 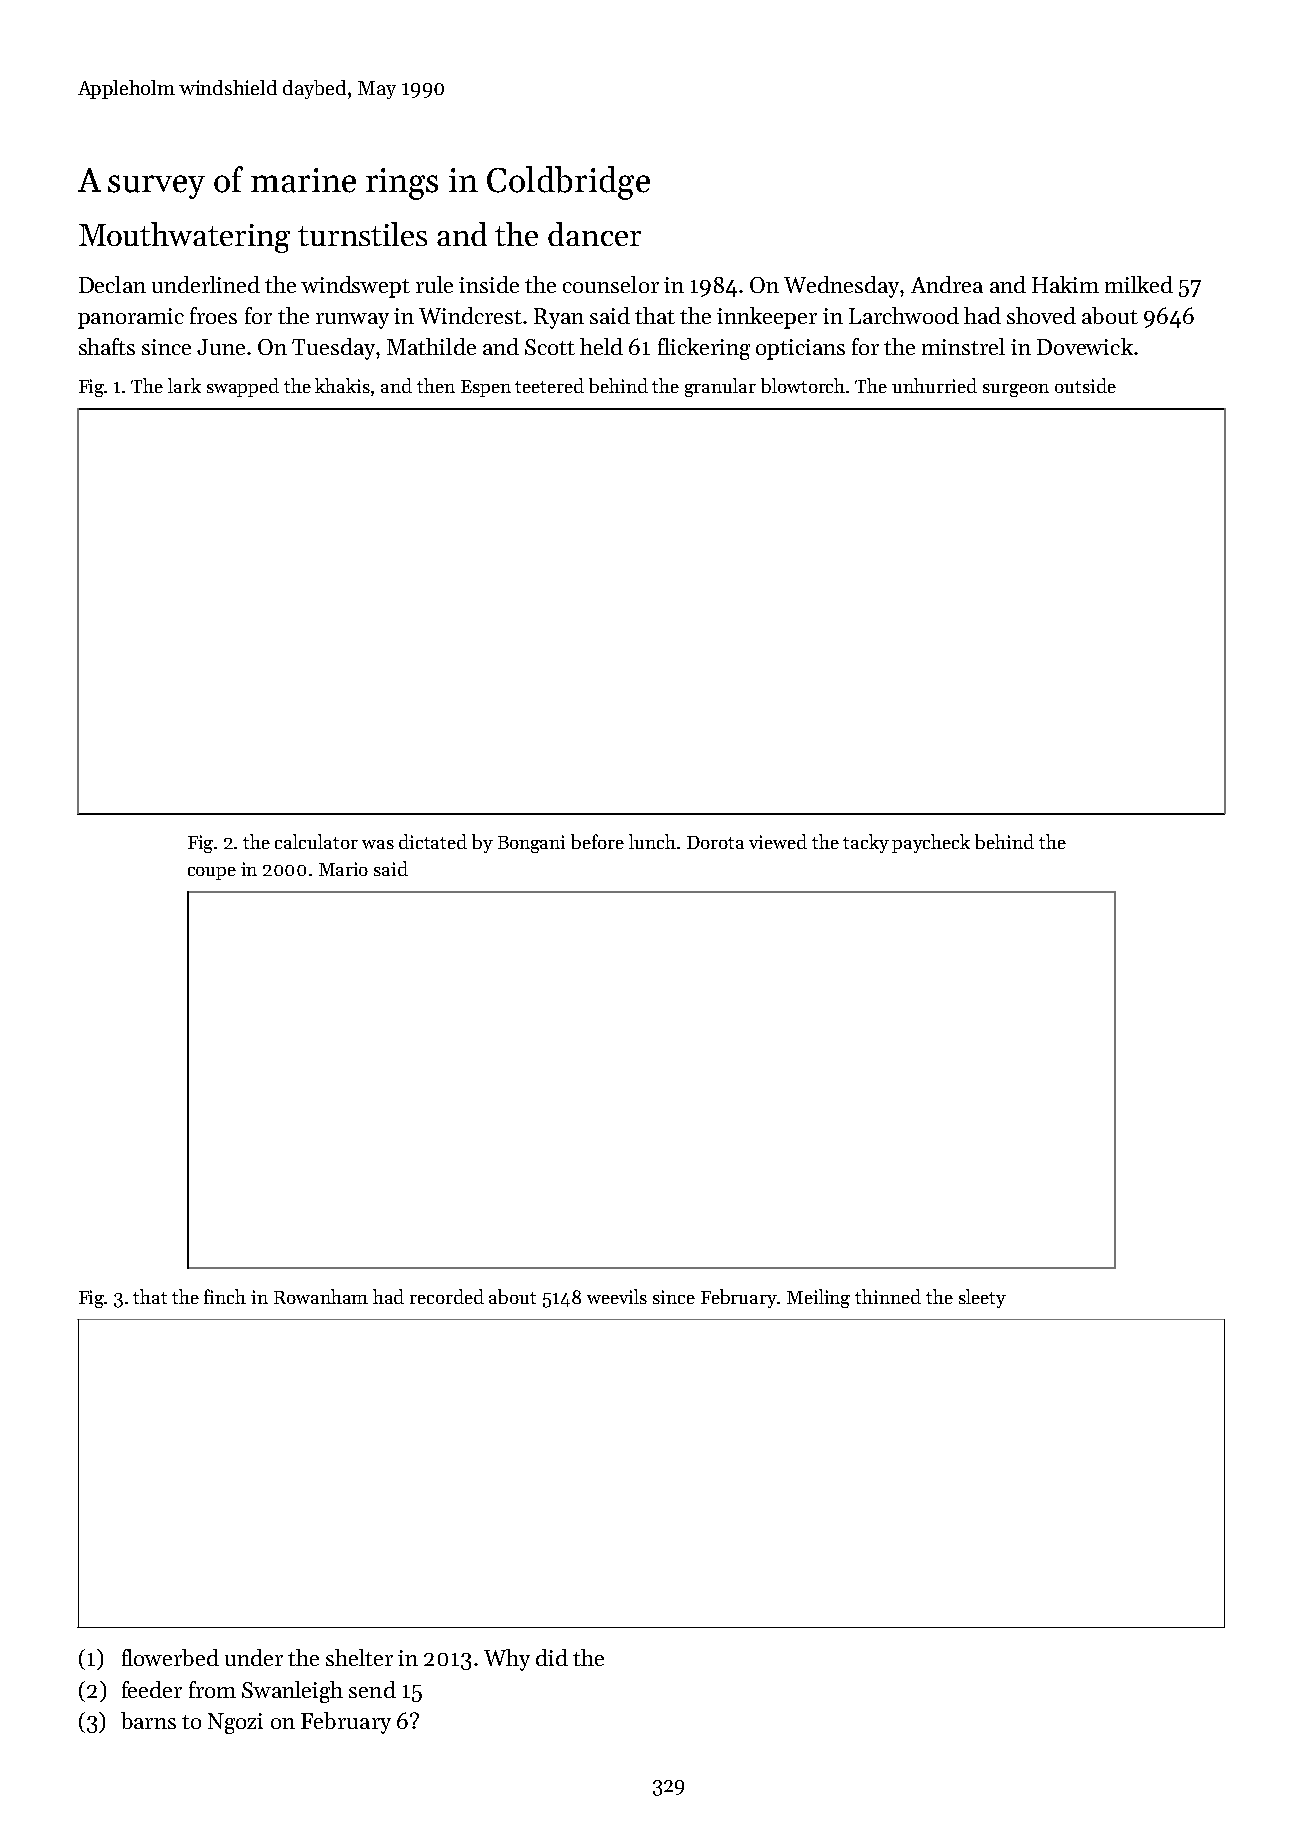 I want to click on finch, so click(x=225, y=1296).
